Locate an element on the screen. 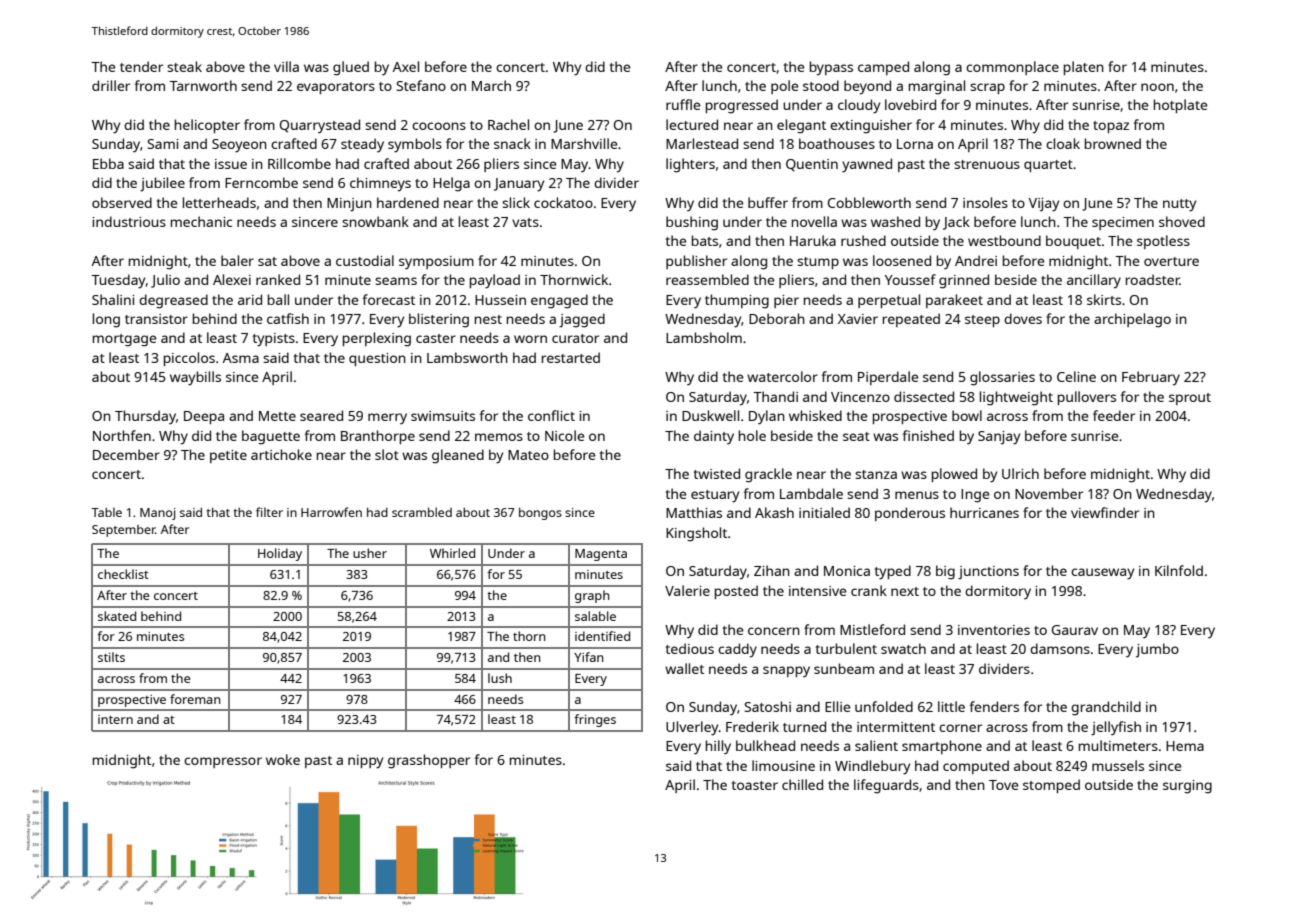 This screenshot has height=924, width=1308. inventories is located at coordinates (994, 630).
